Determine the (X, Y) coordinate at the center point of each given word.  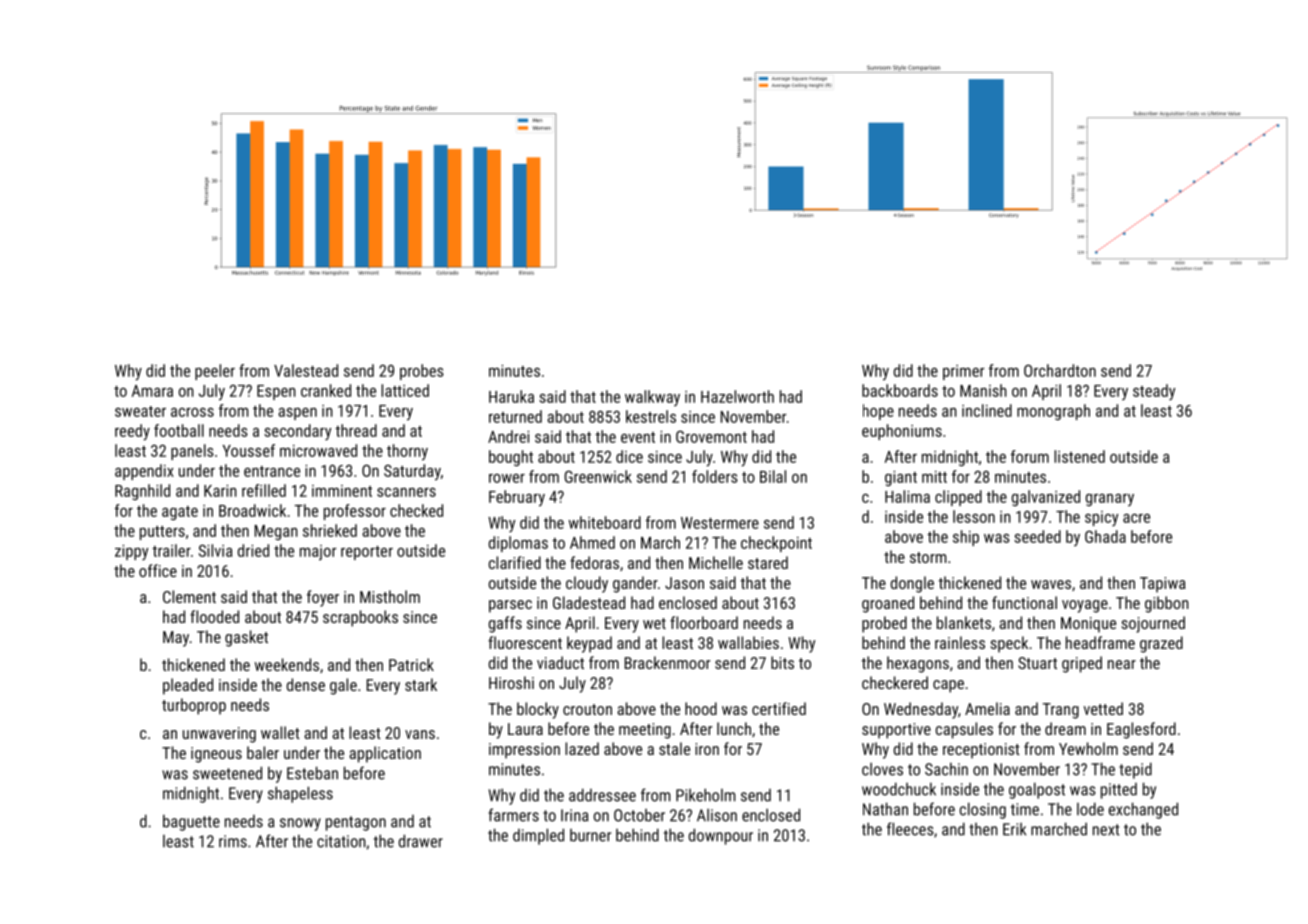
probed (884, 624)
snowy (300, 824)
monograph (1053, 412)
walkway (652, 398)
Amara (152, 391)
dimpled (538, 836)
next (1106, 830)
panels (192, 452)
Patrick (411, 664)
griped (1082, 664)
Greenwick (598, 476)
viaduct (560, 662)
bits (782, 662)
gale (343, 686)
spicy (1101, 519)
